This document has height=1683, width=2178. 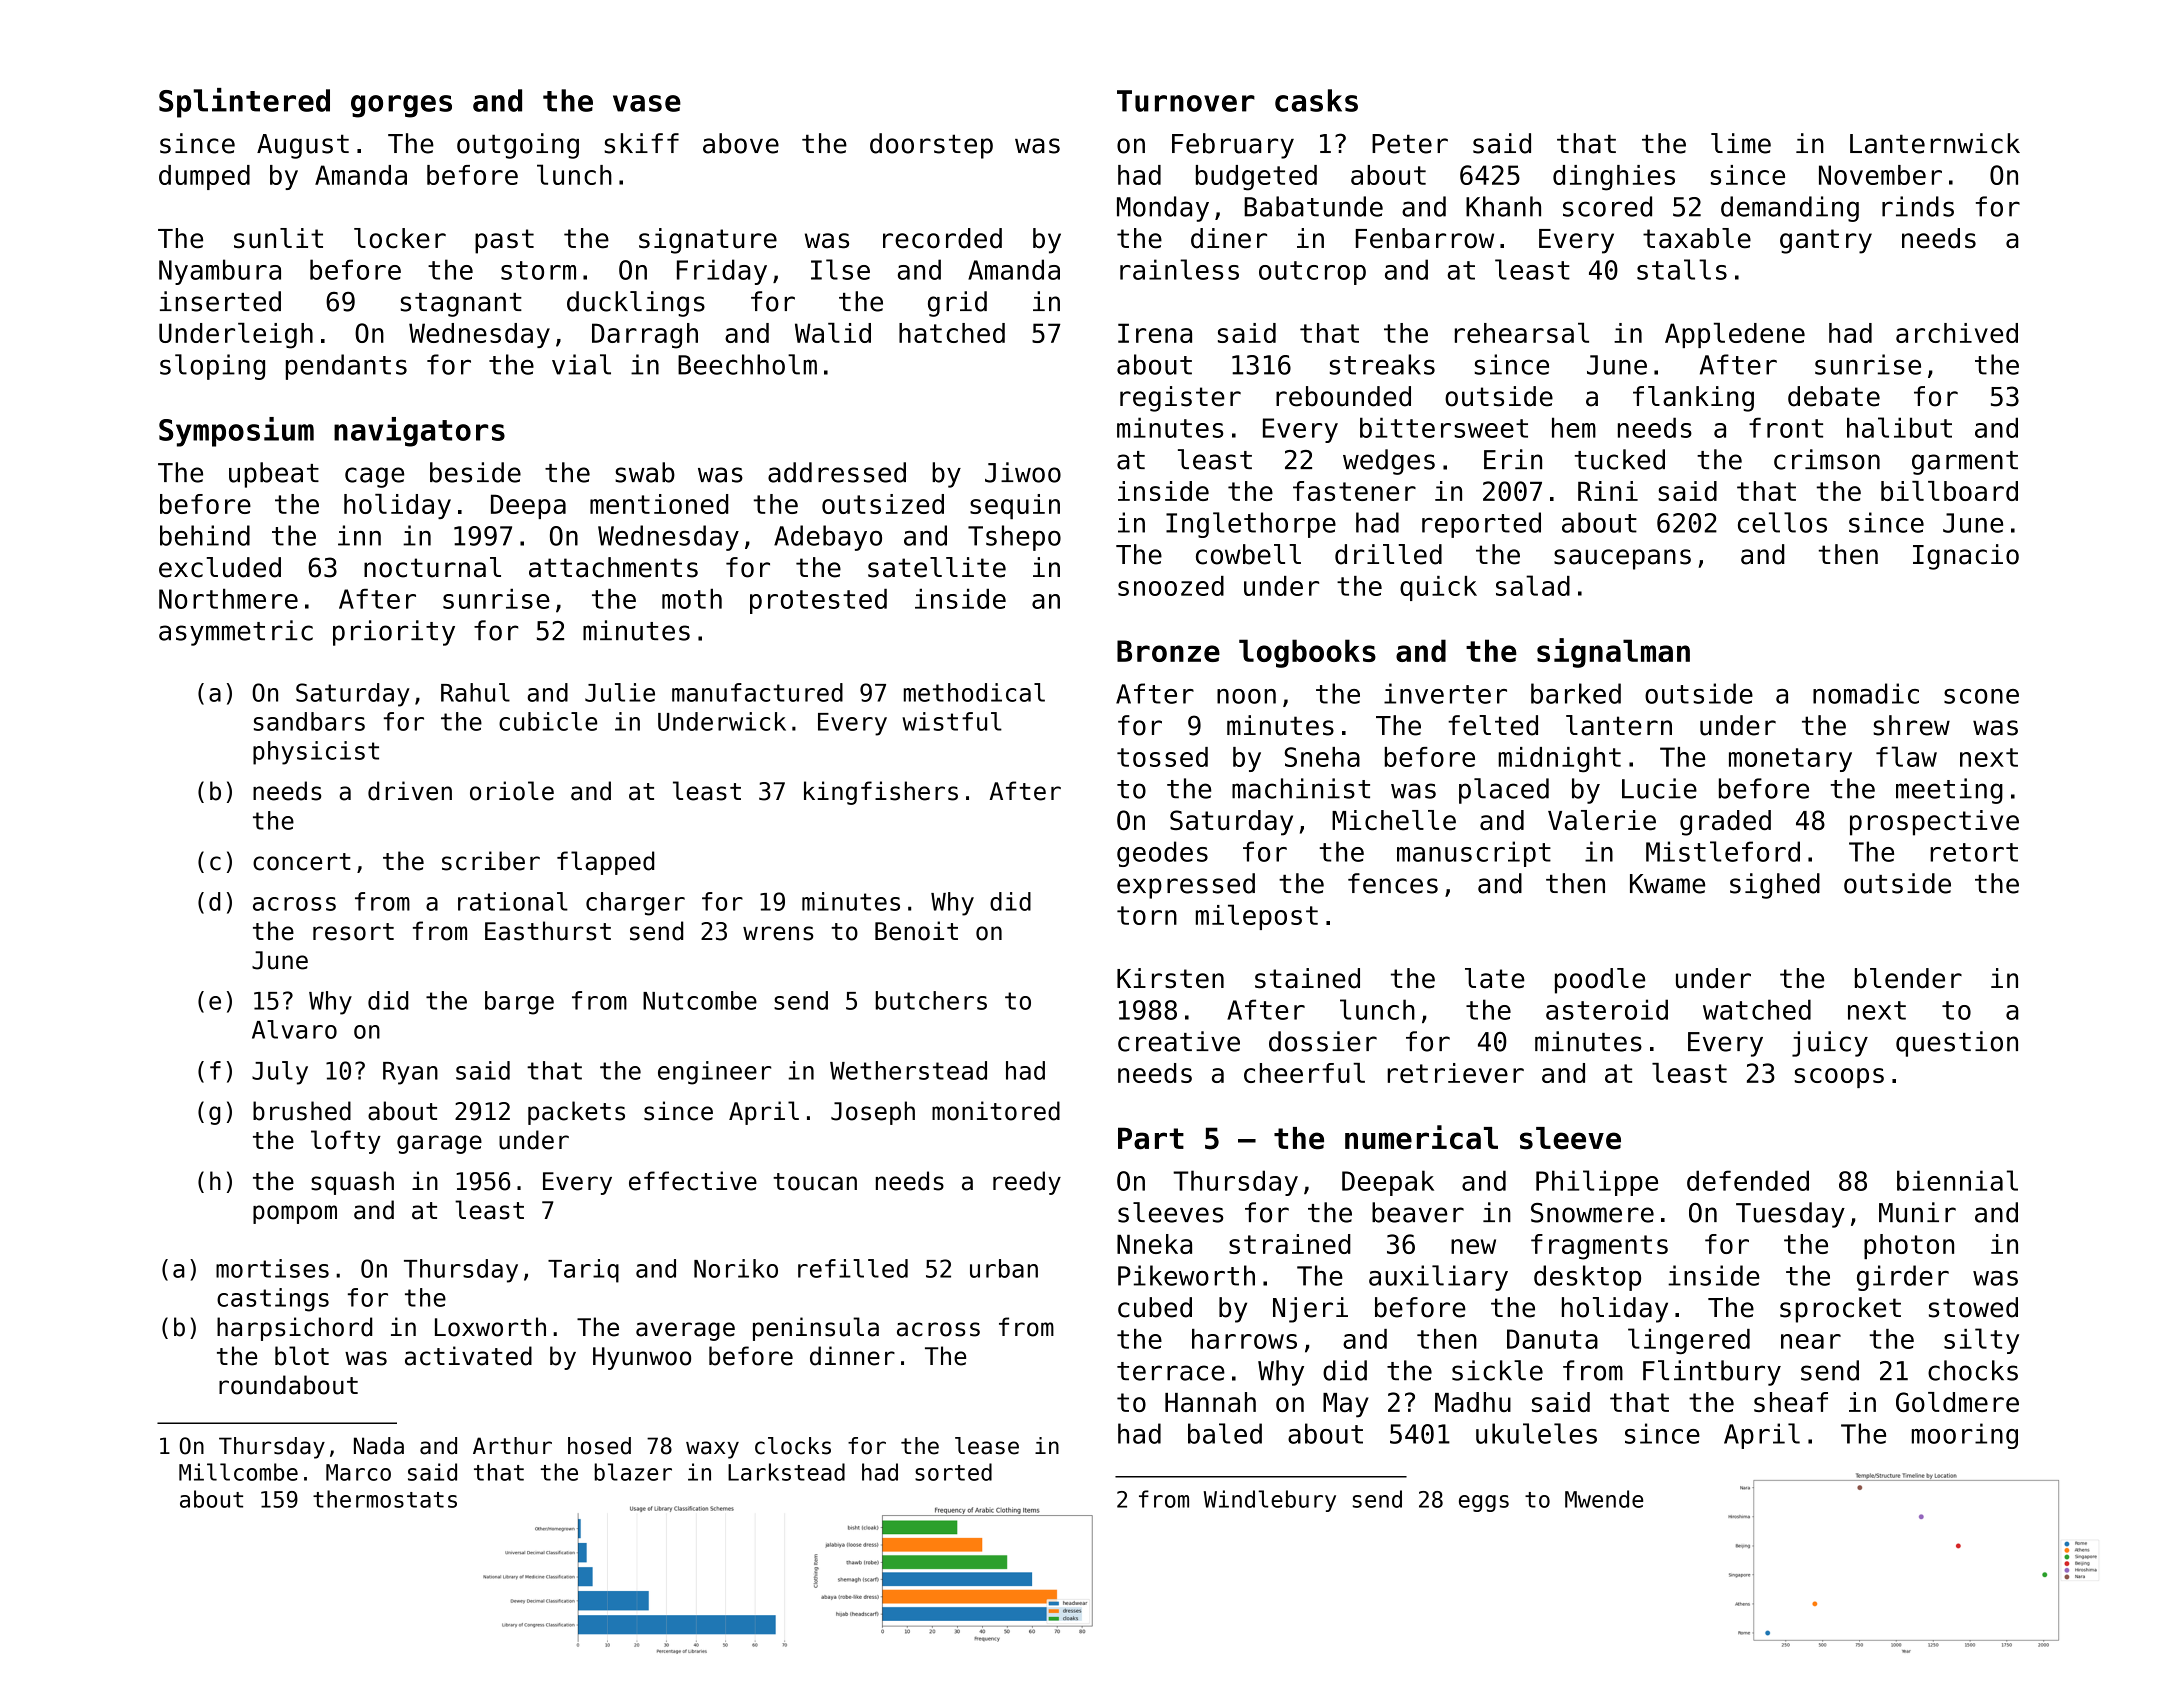 I want to click on casks, so click(x=1316, y=100).
